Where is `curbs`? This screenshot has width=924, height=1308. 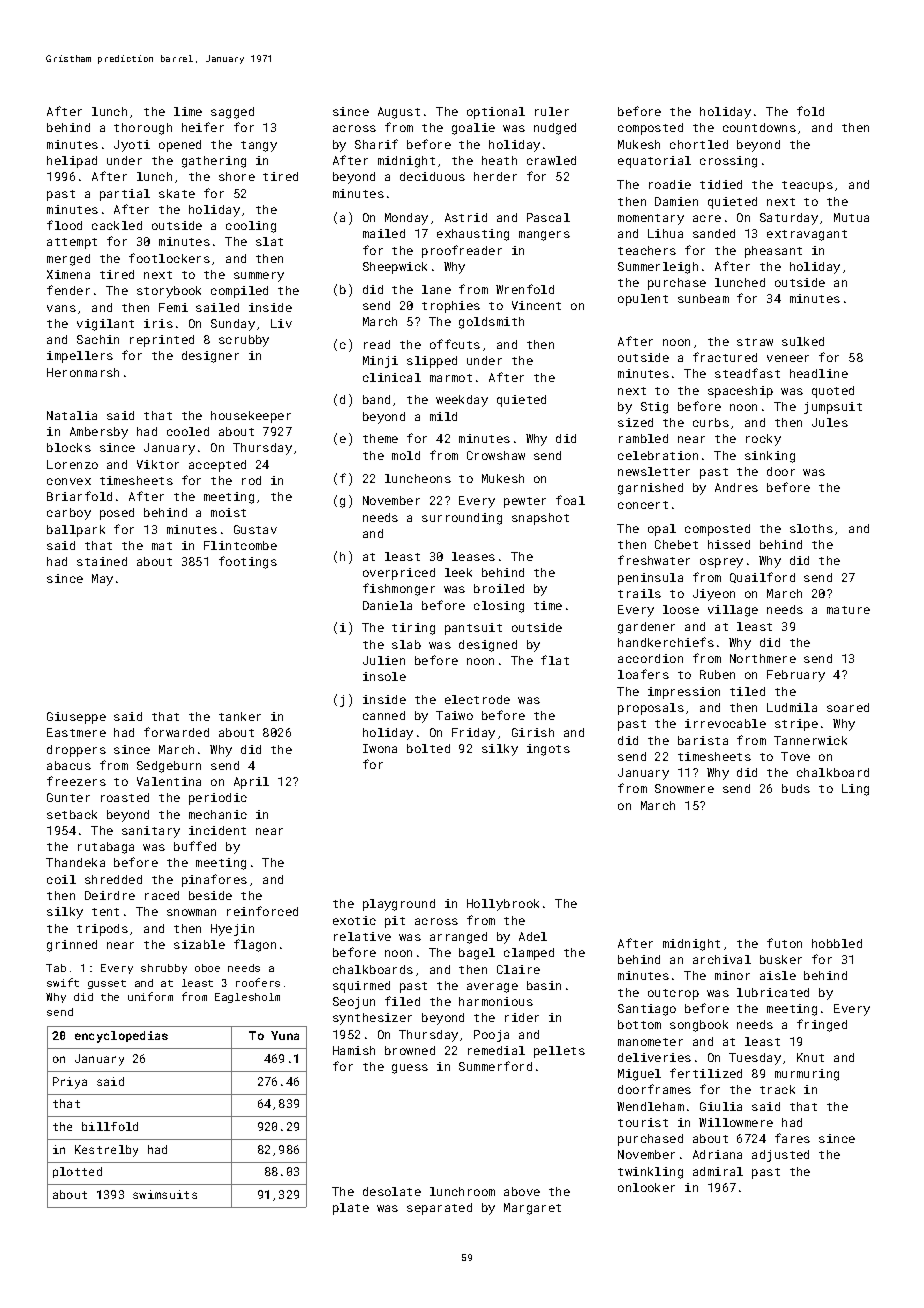
curbs is located at coordinates (711, 422).
